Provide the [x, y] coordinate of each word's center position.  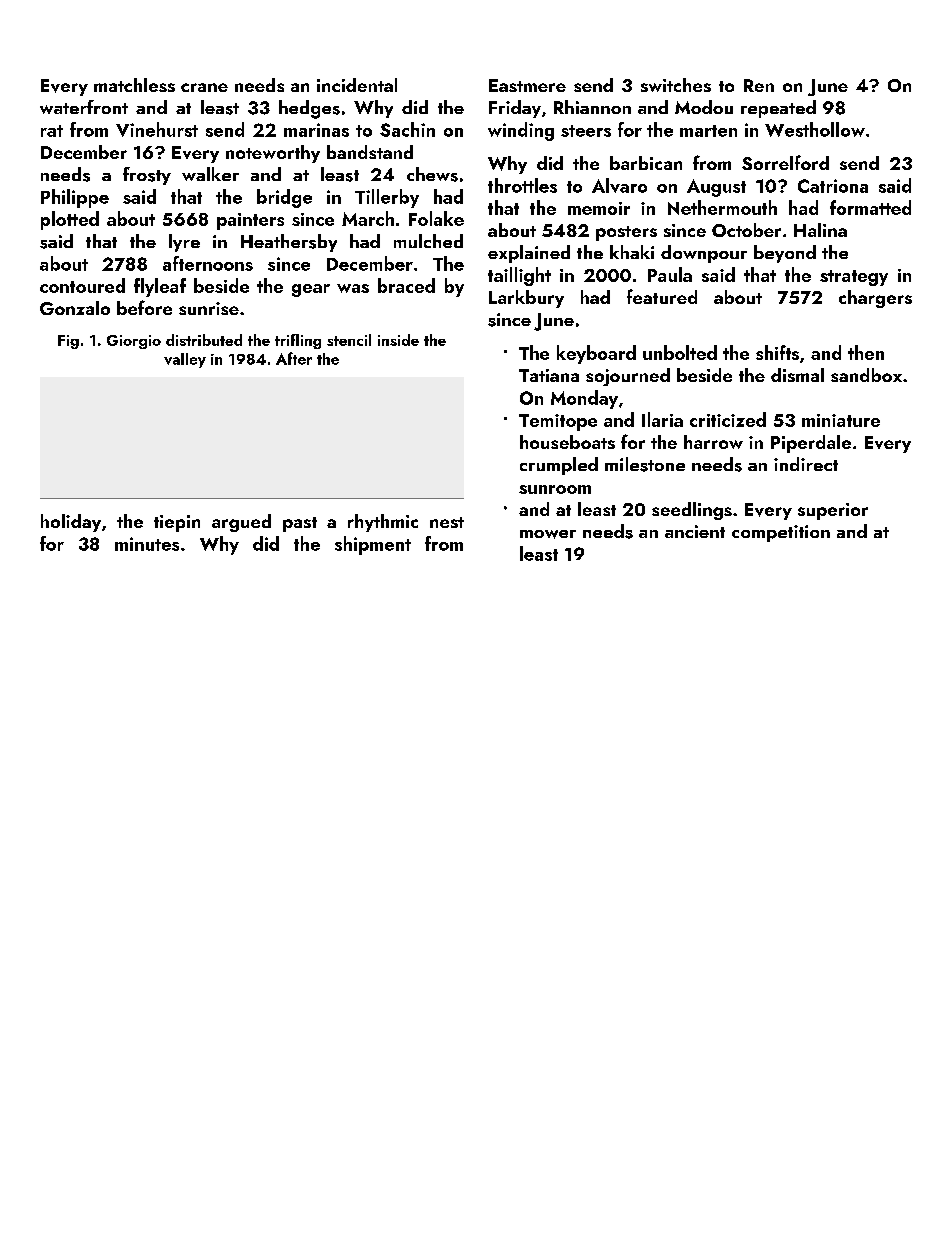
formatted [870, 207]
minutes [147, 544]
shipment [373, 545]
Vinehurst [157, 129]
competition [781, 533]
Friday [515, 109]
